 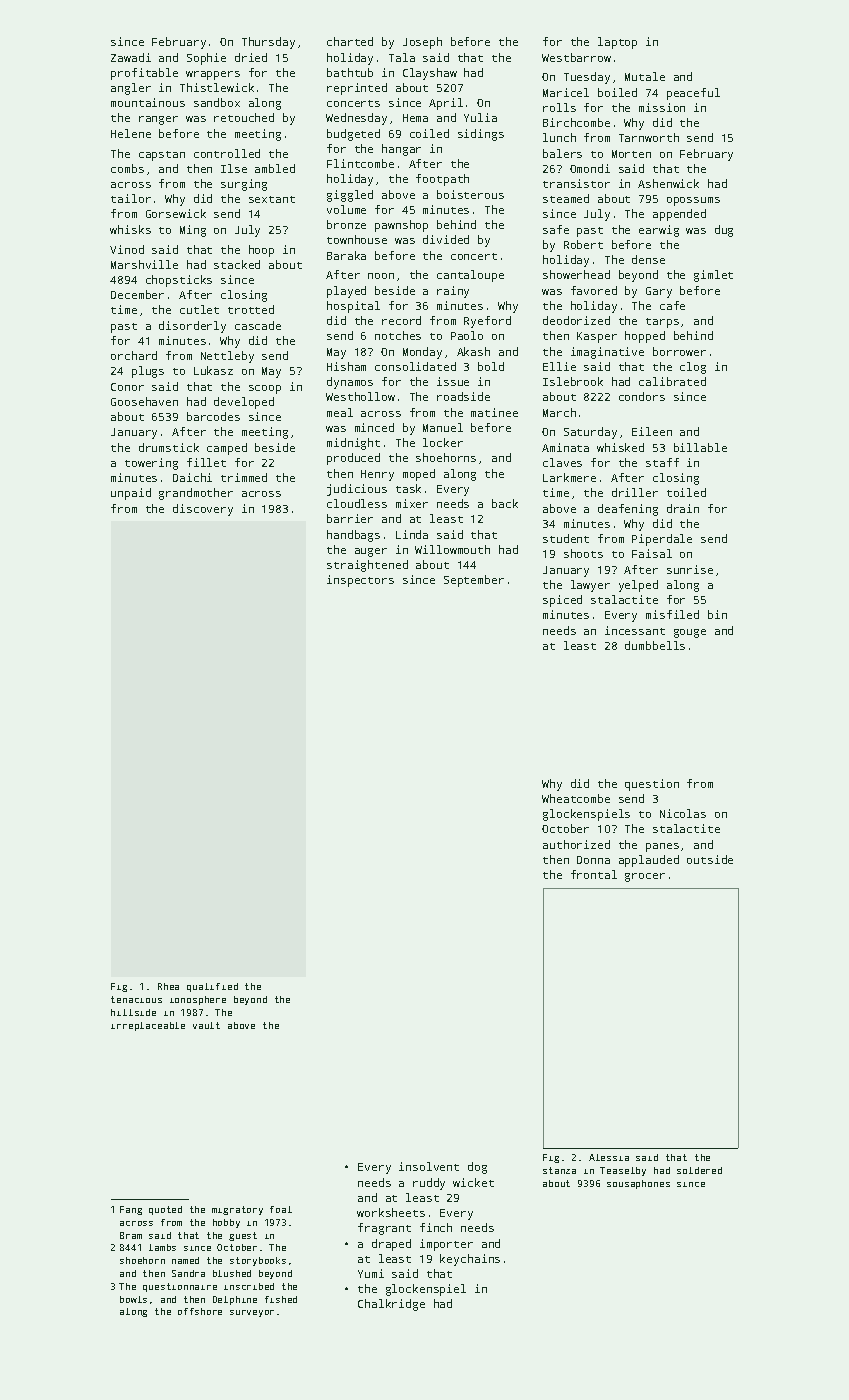 I want to click on Wheatcombe, so click(x=576, y=798).
